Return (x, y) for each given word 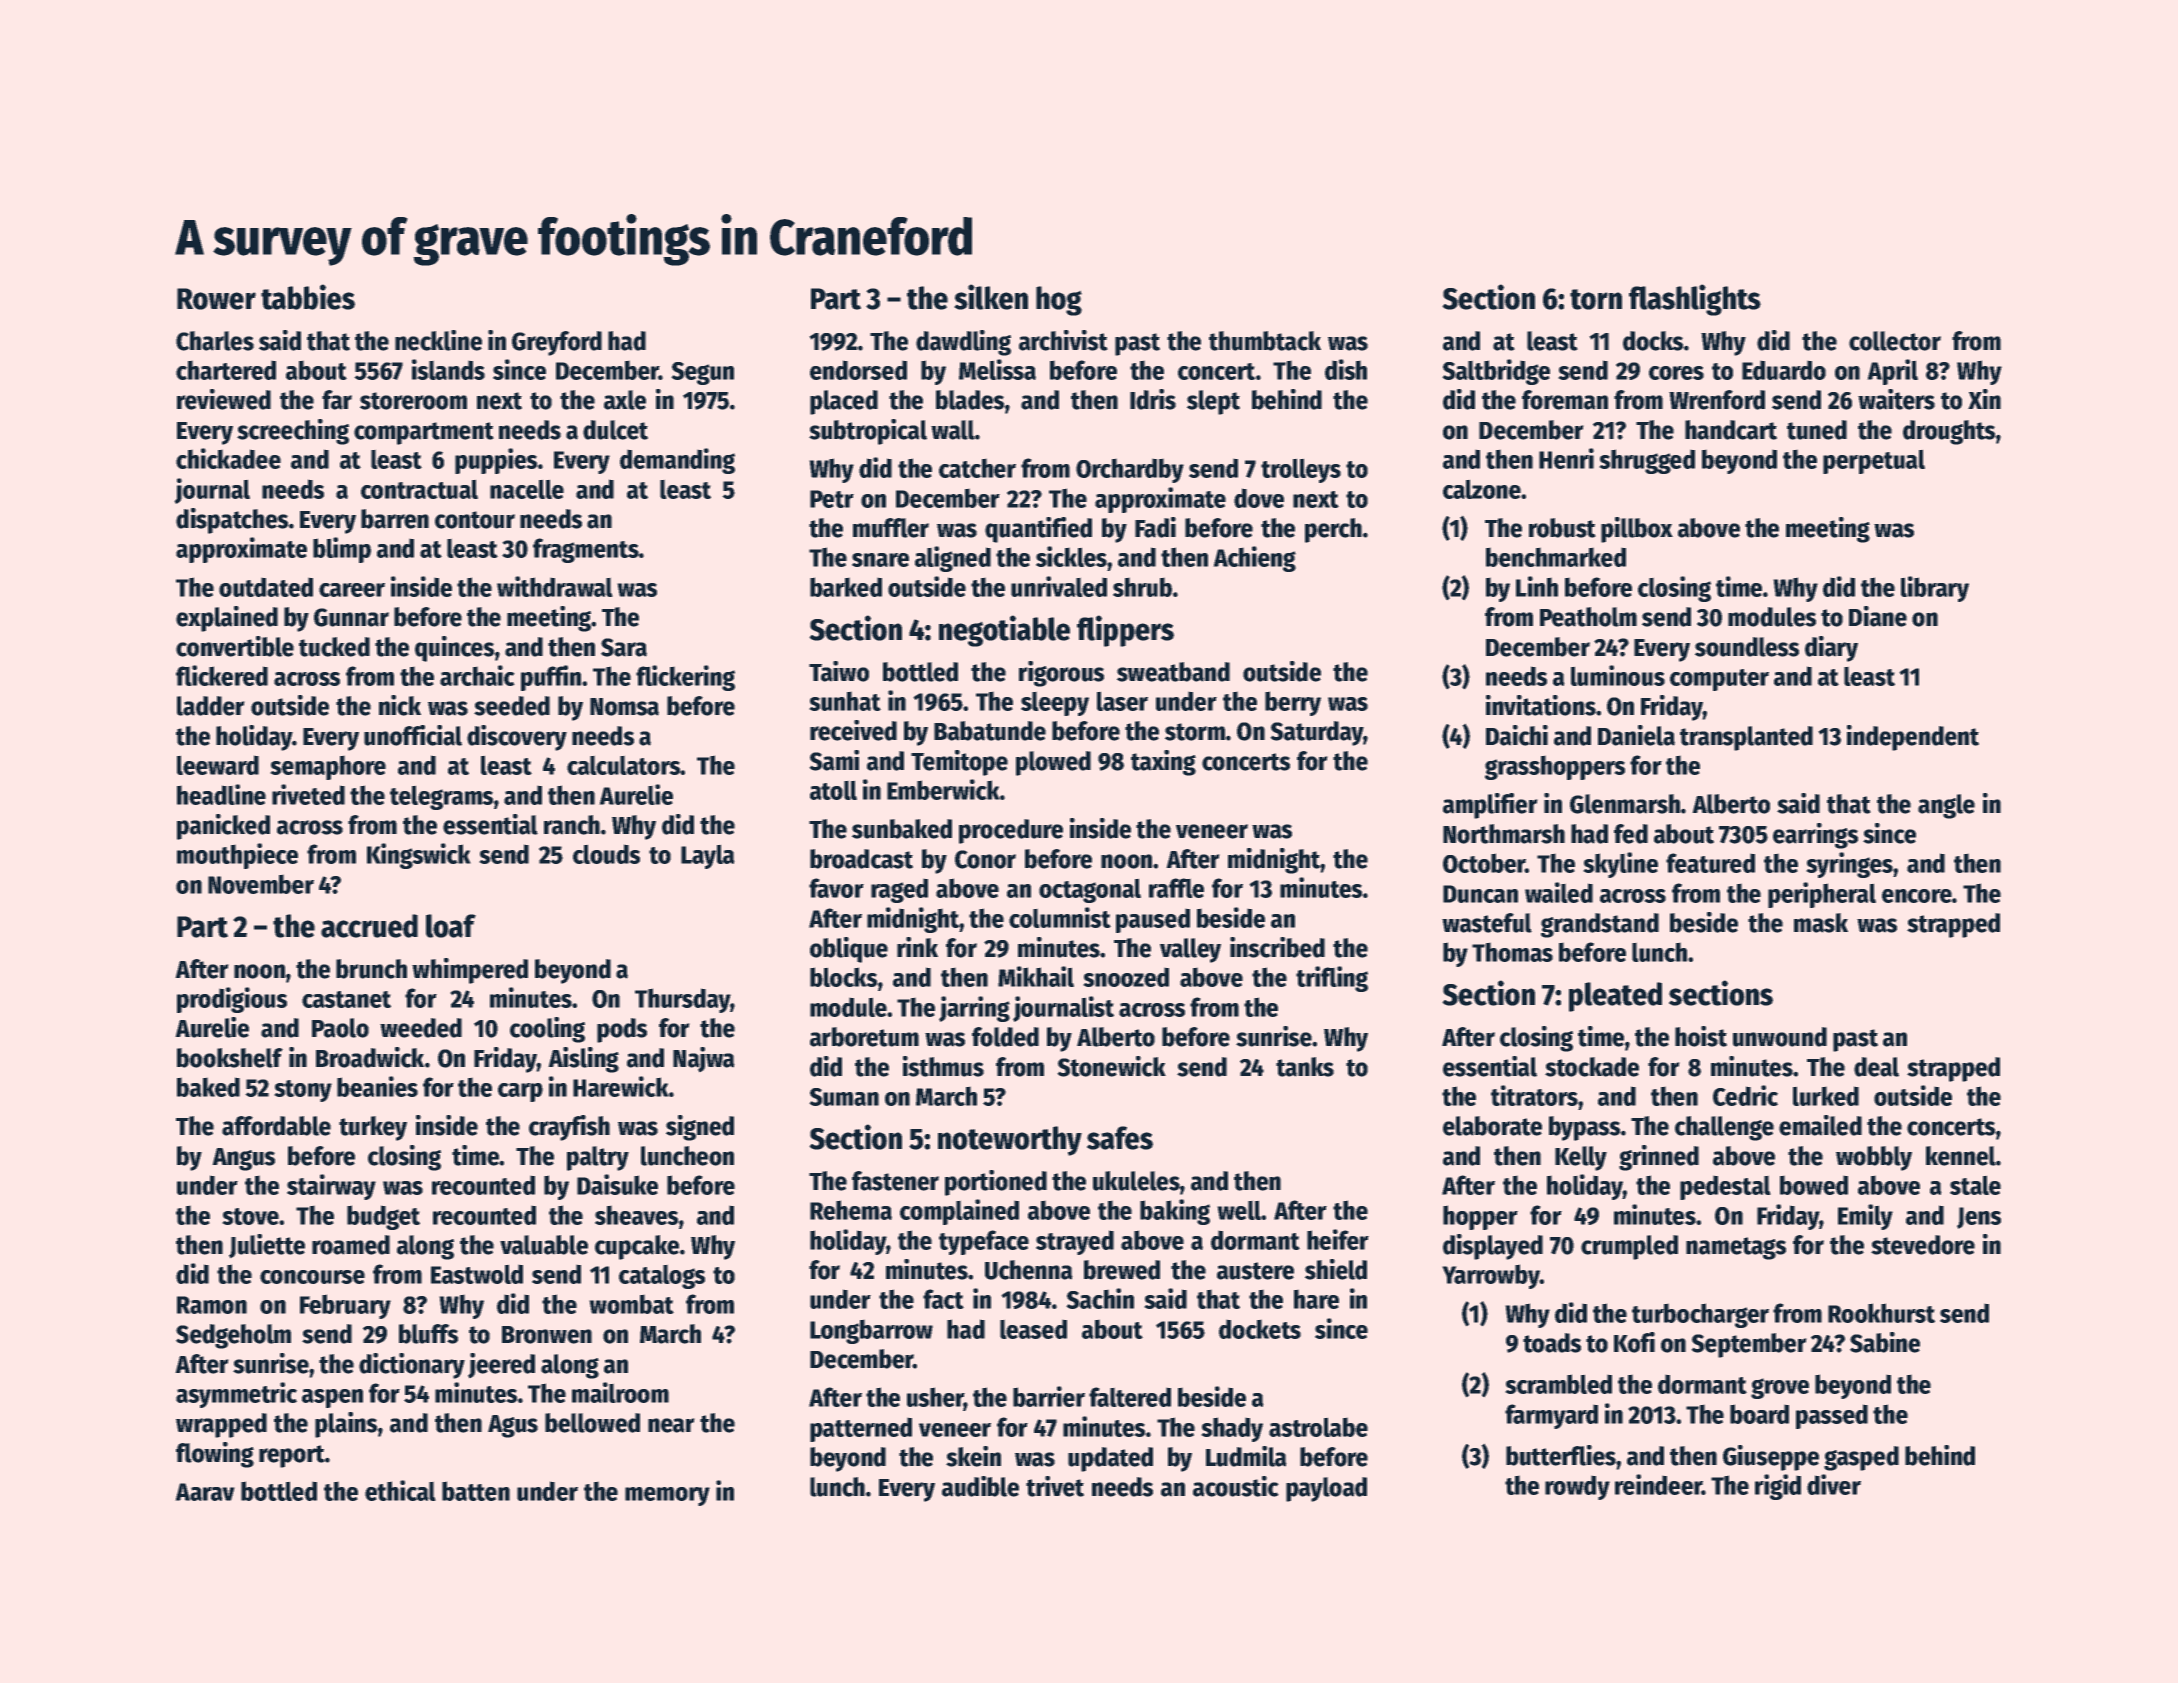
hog (1059, 301)
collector (1895, 341)
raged (899, 891)
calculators (624, 765)
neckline (438, 340)
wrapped (221, 1425)
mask (1821, 923)
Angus (244, 1159)
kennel (1961, 1156)
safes (1120, 1138)
